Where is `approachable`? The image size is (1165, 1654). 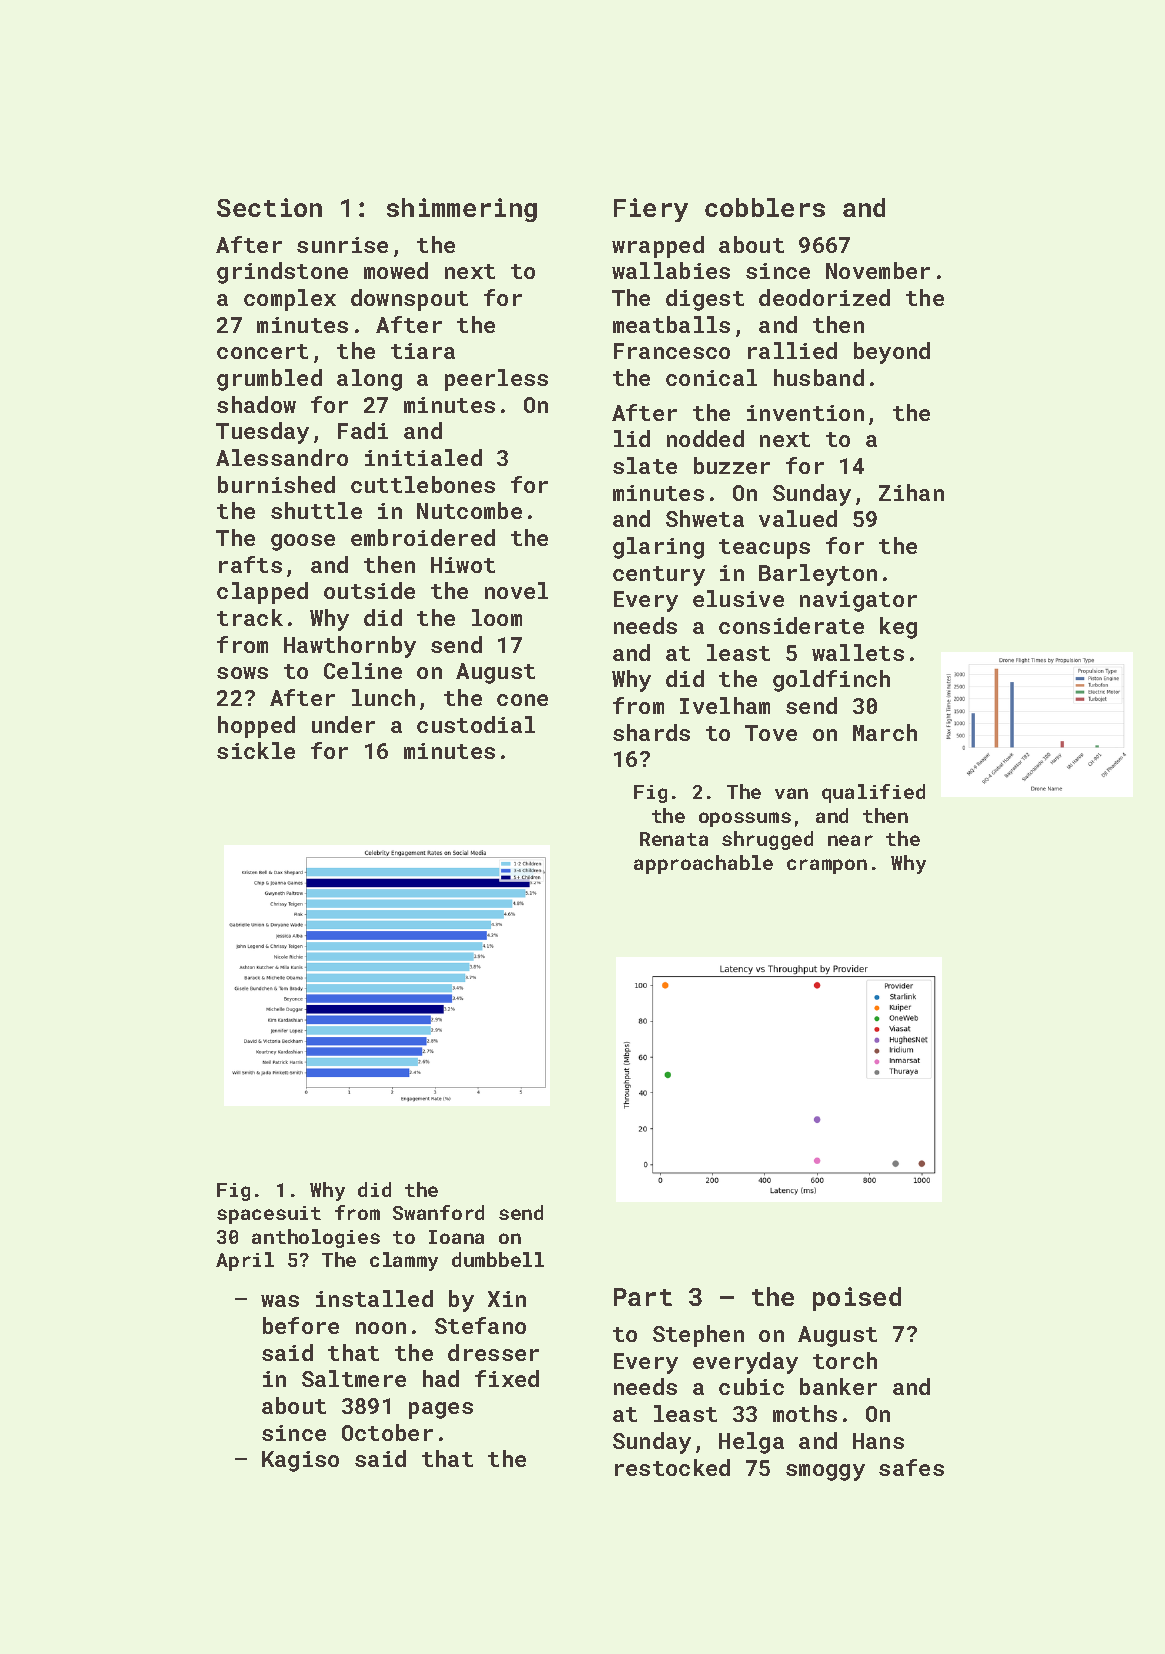
approachable is located at coordinates (703, 864).
